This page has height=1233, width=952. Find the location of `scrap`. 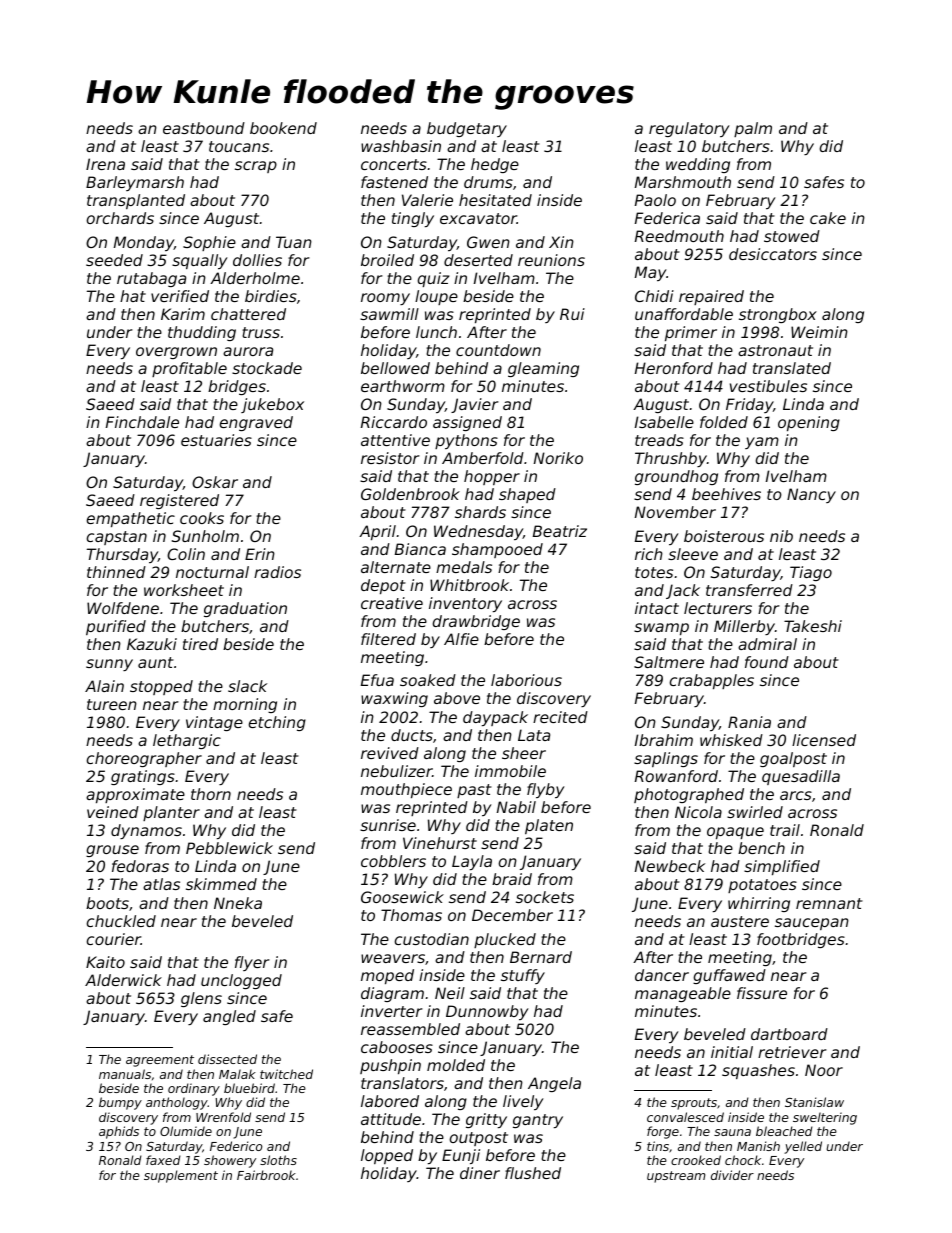

scrap is located at coordinates (256, 167).
